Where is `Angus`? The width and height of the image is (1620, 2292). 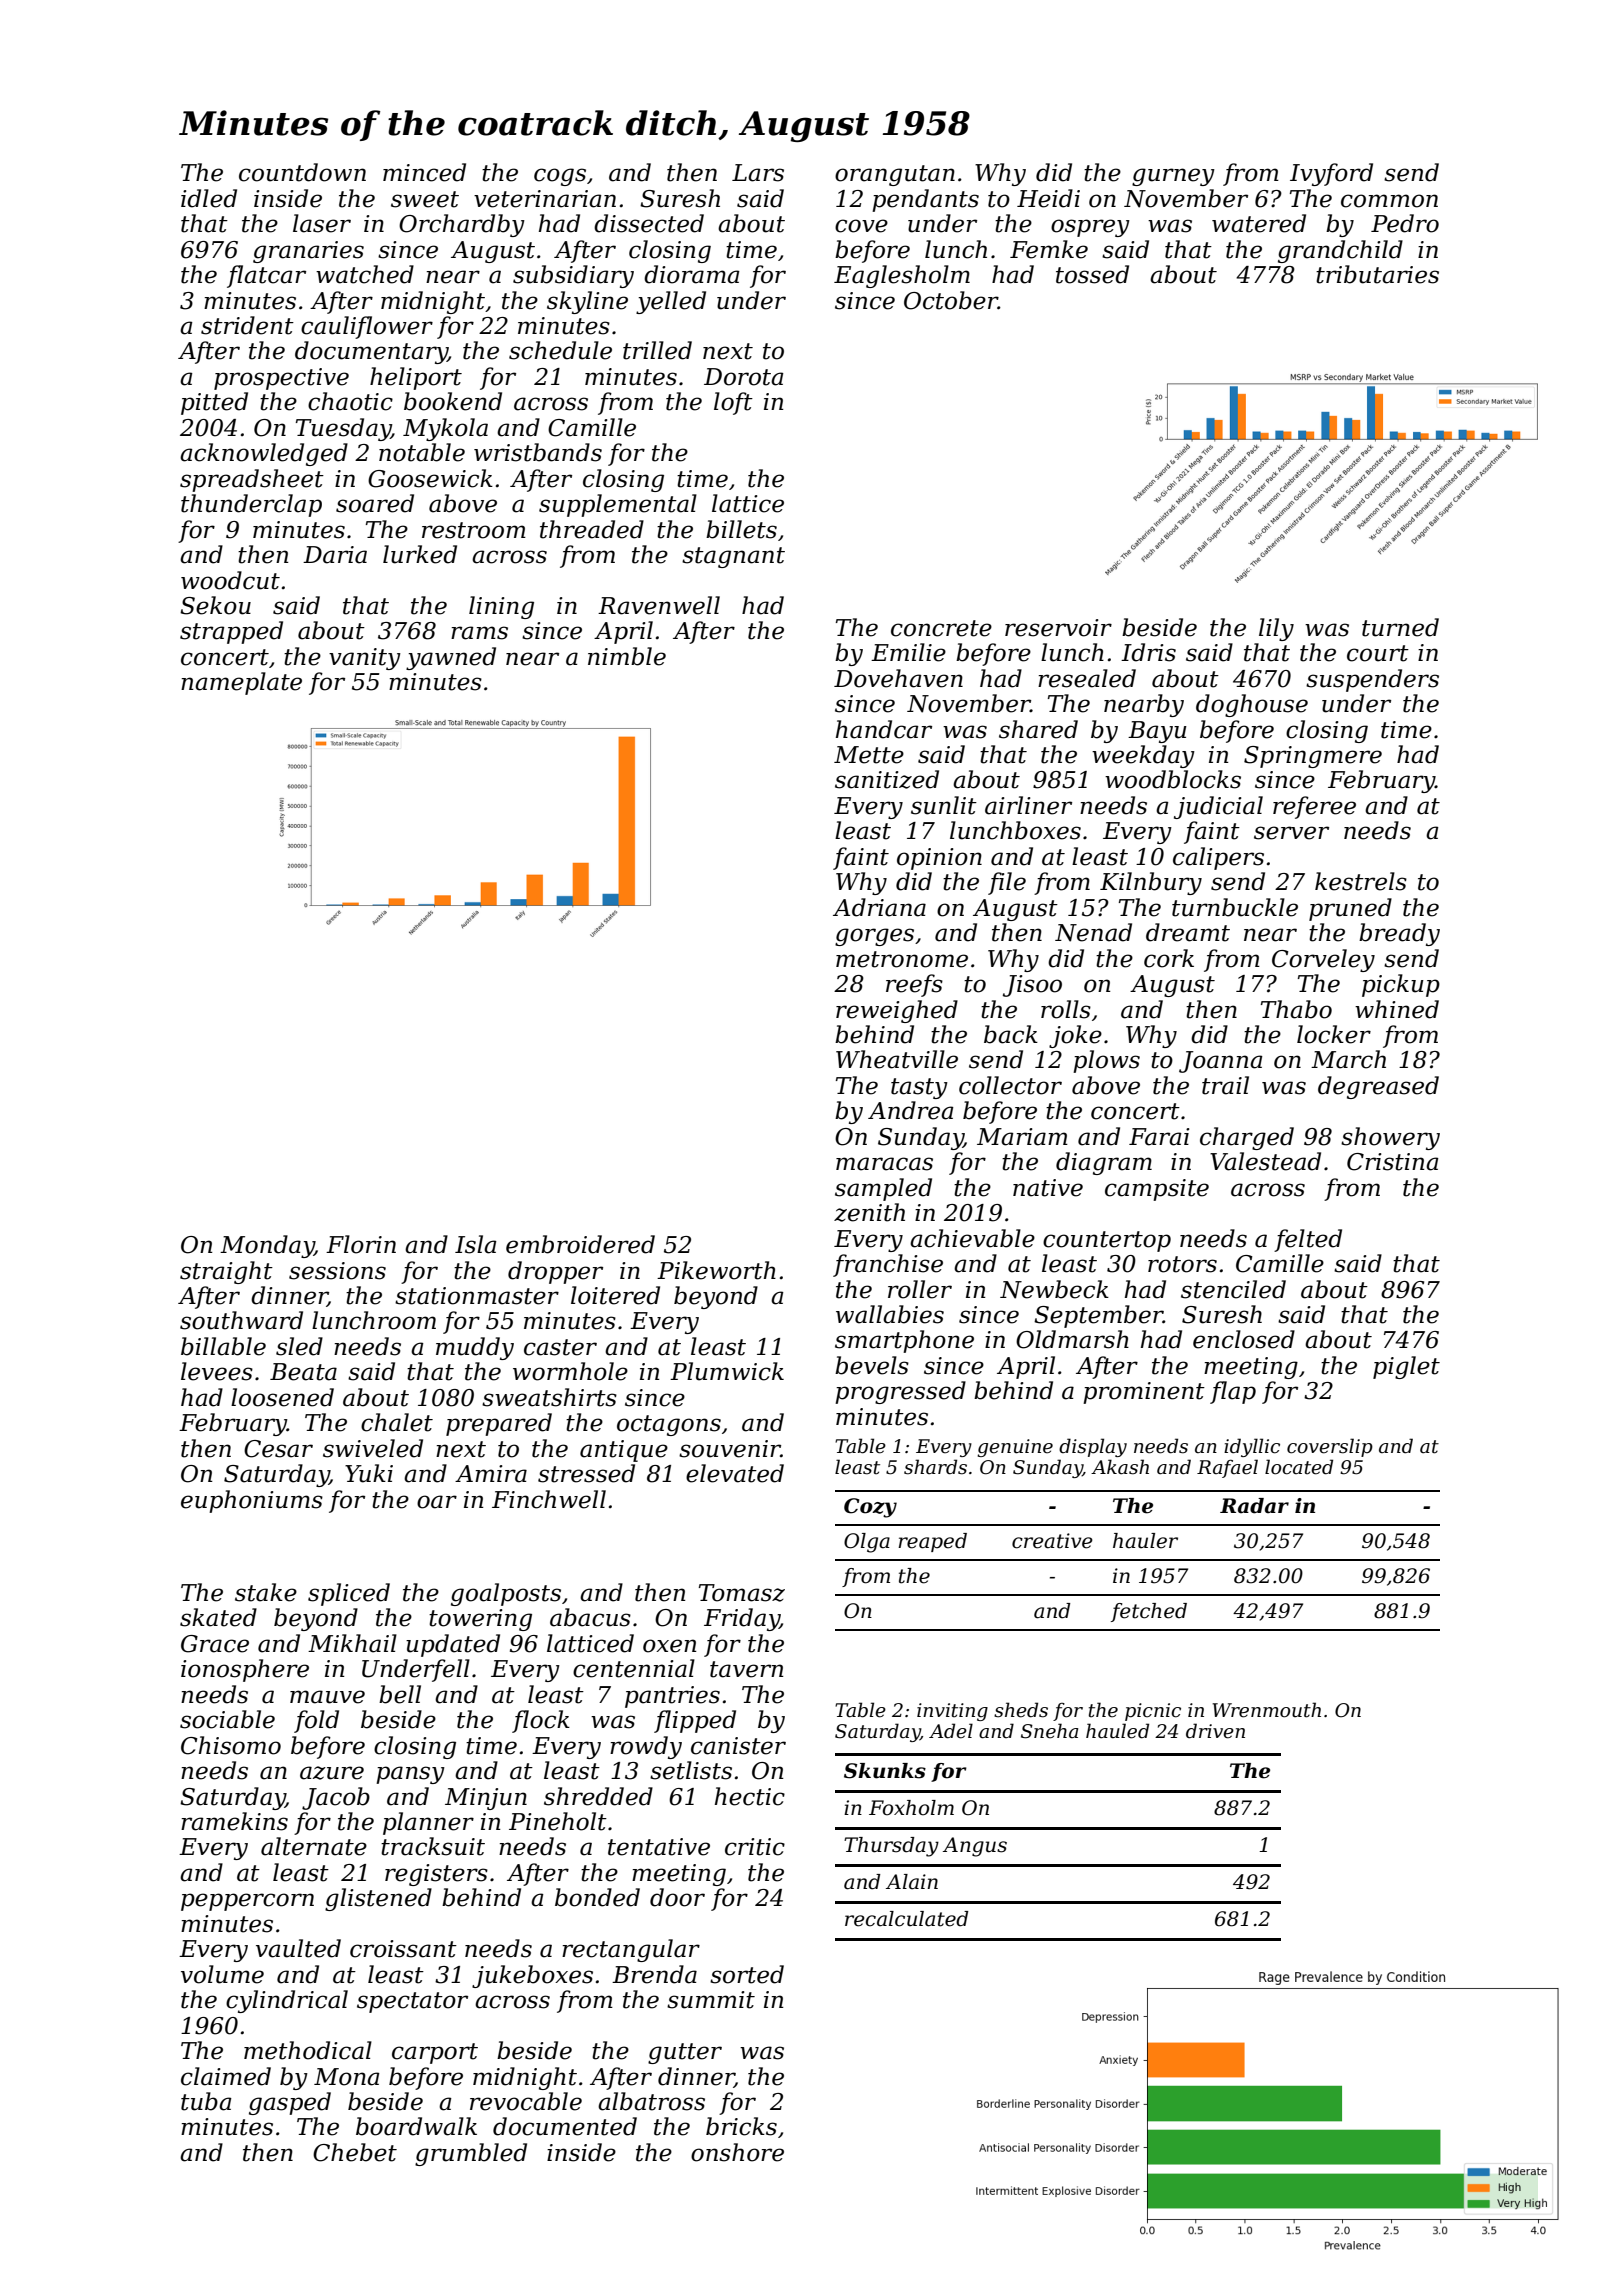 Angus is located at coordinates (975, 1847).
